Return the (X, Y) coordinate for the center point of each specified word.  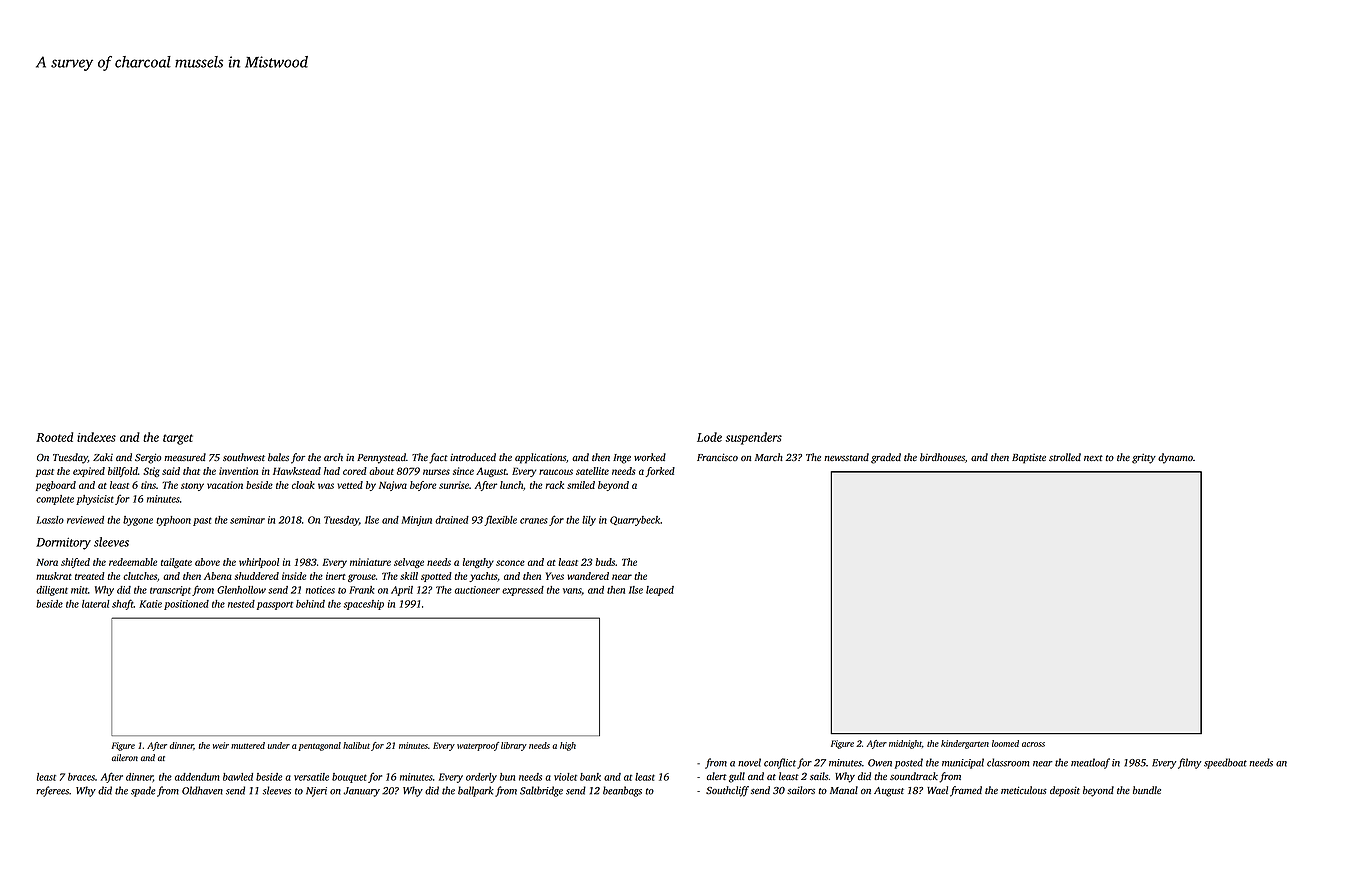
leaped (660, 591)
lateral (96, 604)
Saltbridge (541, 791)
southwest (244, 457)
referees (52, 791)
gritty (1144, 459)
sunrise (454, 485)
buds (605, 562)
